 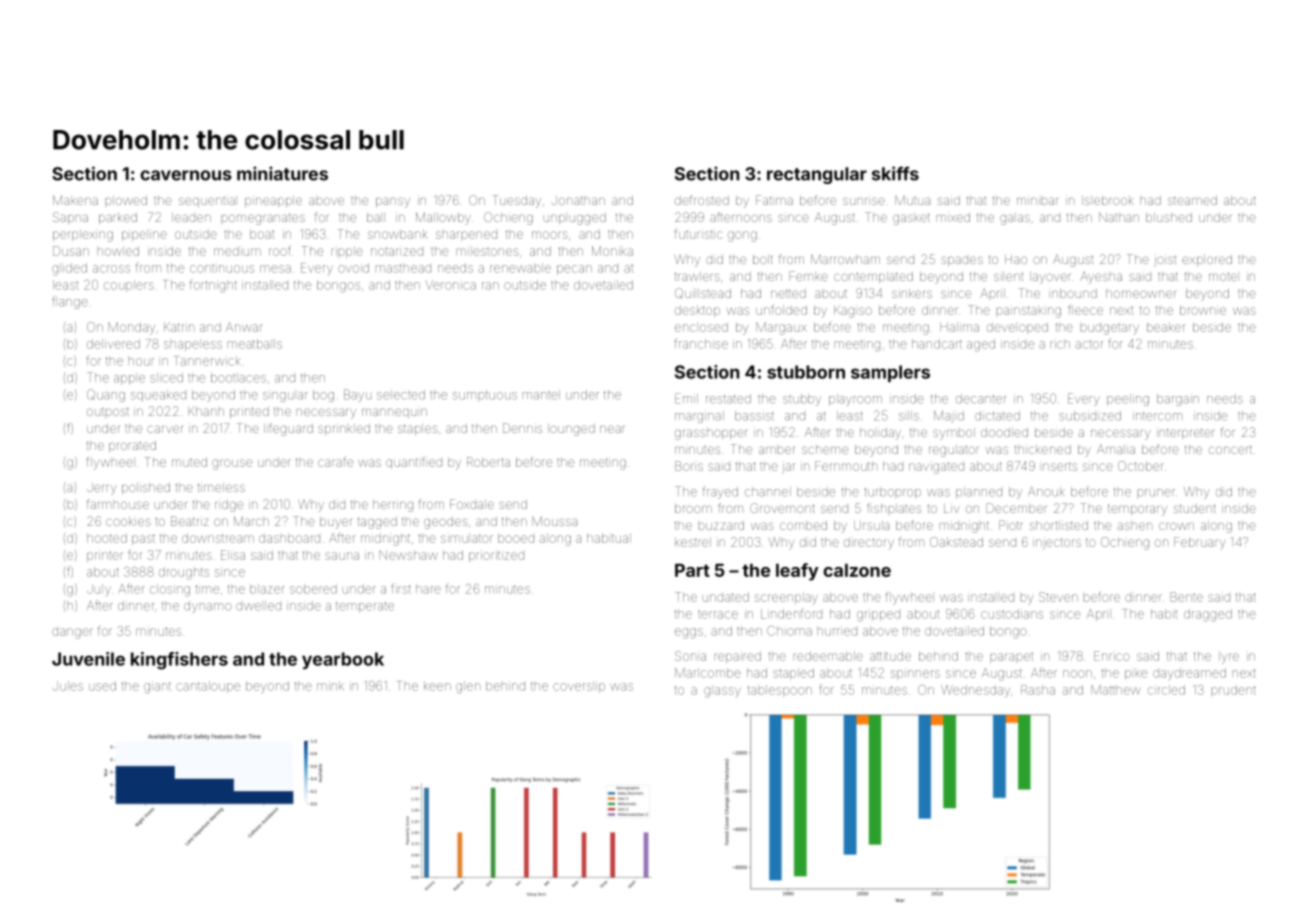 I want to click on glen, so click(x=468, y=687).
